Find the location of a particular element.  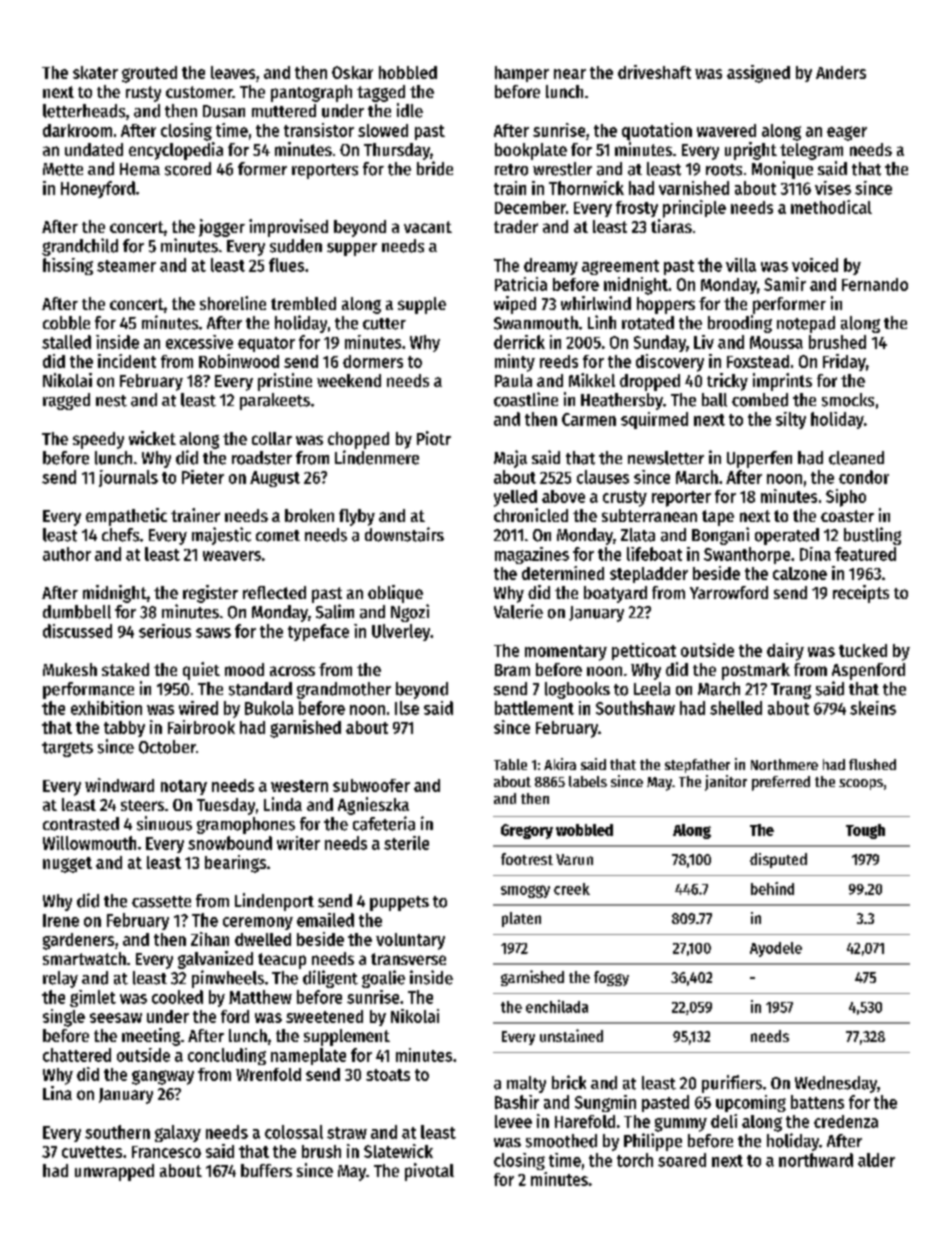

leaves is located at coordinates (233, 72).
